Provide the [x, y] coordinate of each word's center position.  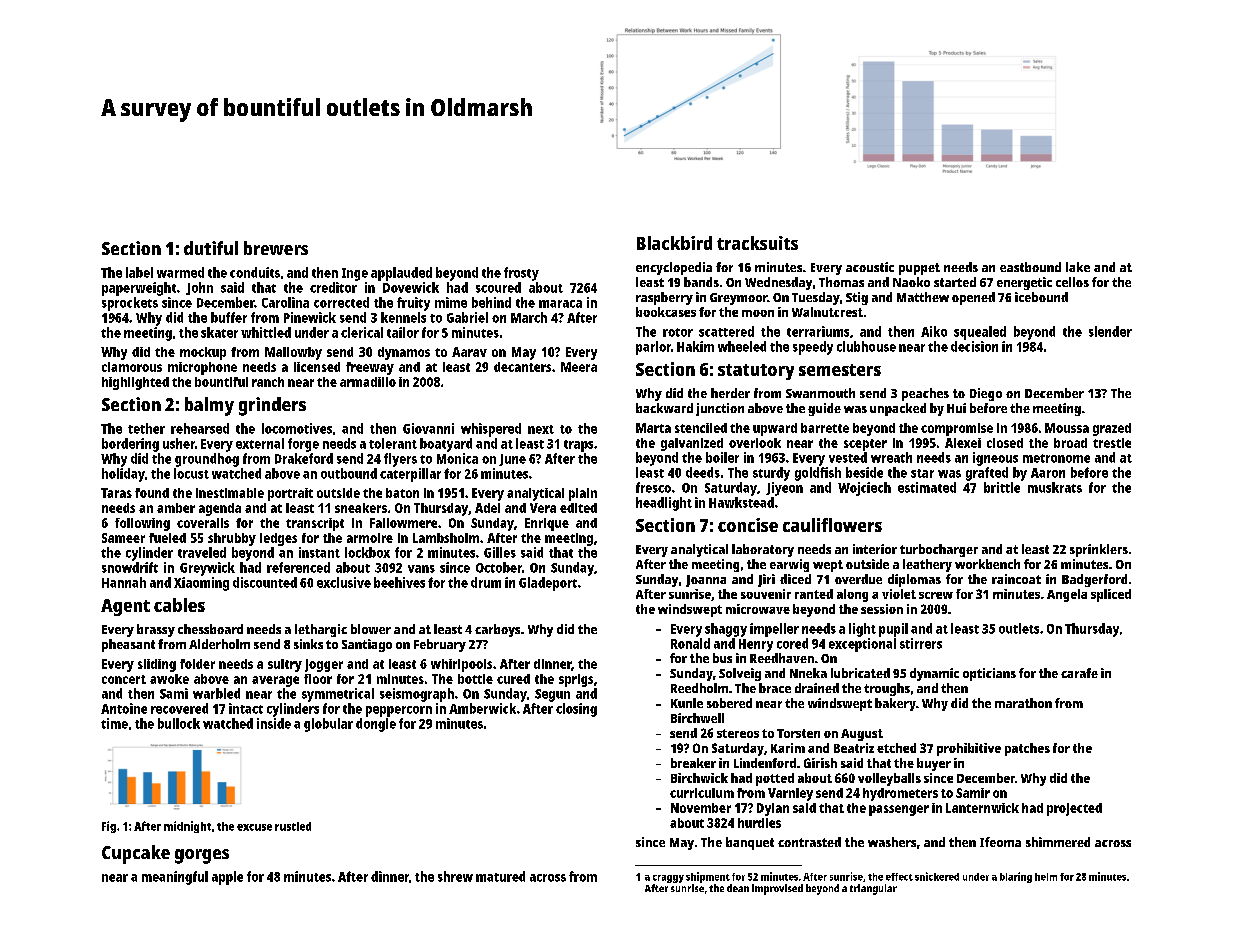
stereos [738, 733]
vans [421, 569]
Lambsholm [446, 538]
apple [227, 878]
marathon [1023, 703]
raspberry [664, 298]
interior [875, 549]
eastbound [1030, 267]
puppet [919, 269]
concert [124, 679]
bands [701, 282]
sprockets [130, 304]
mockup [203, 353]
